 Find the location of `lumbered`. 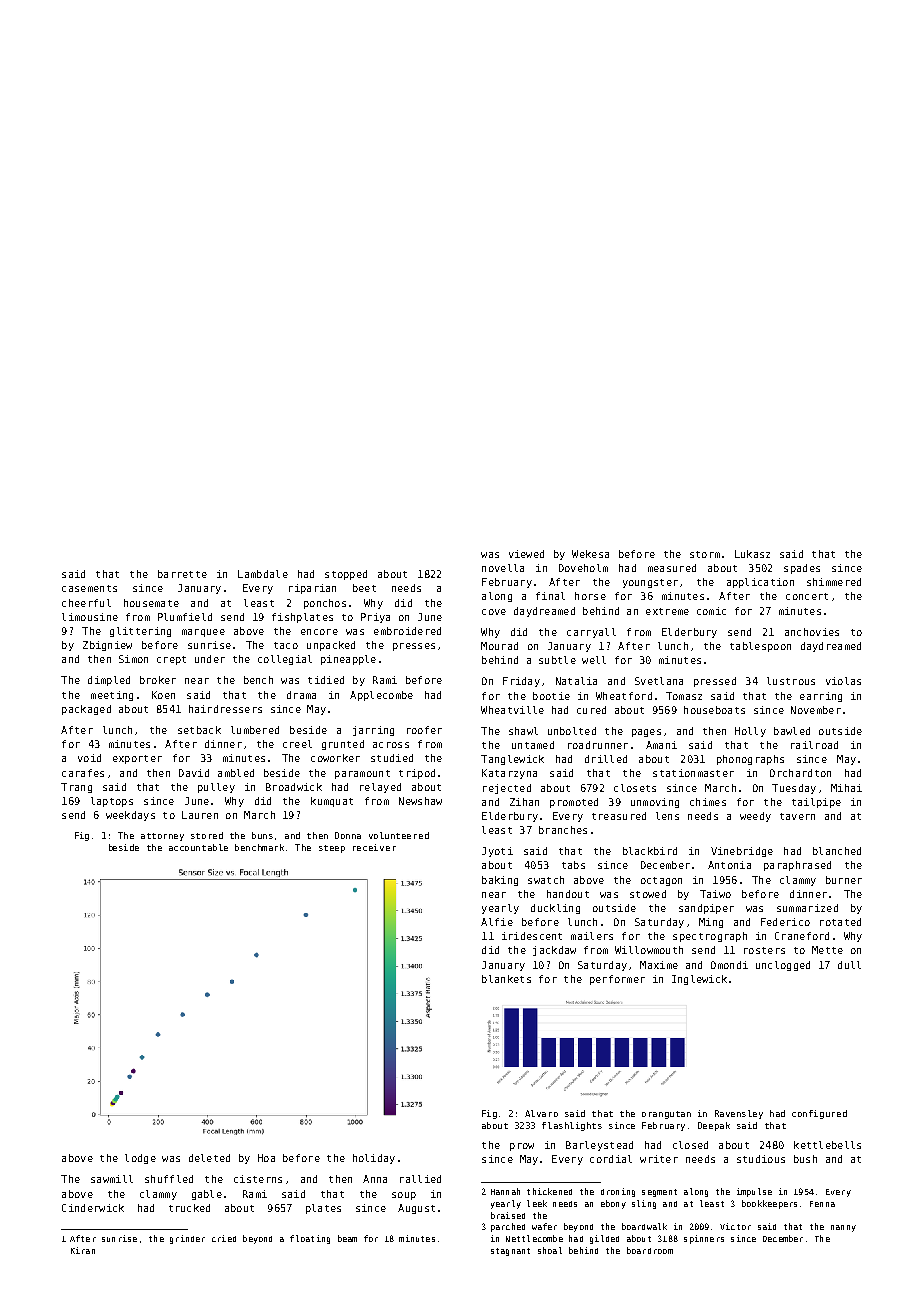

lumbered is located at coordinates (255, 730).
